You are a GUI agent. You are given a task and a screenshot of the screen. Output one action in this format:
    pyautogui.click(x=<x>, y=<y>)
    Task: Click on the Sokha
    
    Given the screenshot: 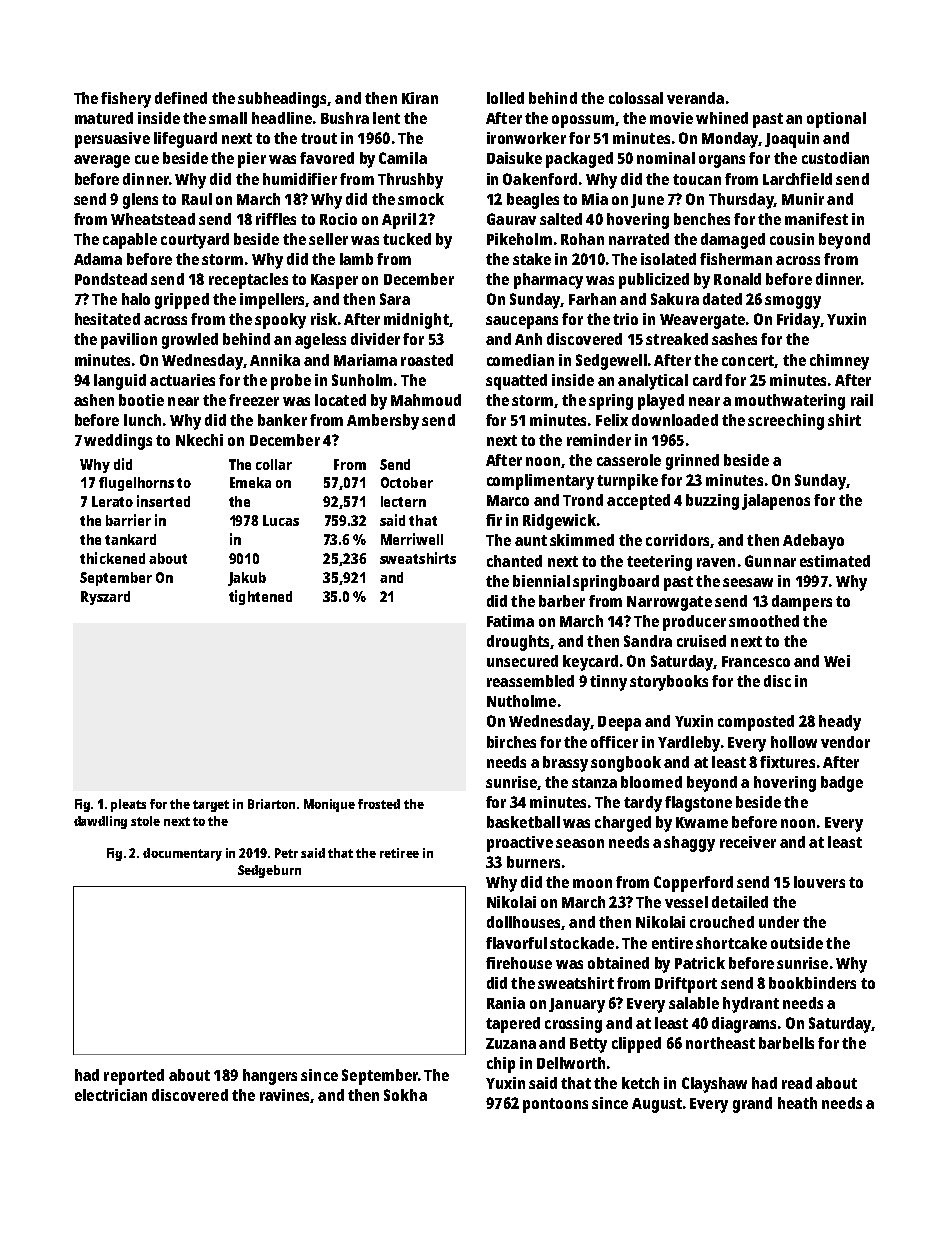 What is the action you would take?
    pyautogui.click(x=405, y=1095)
